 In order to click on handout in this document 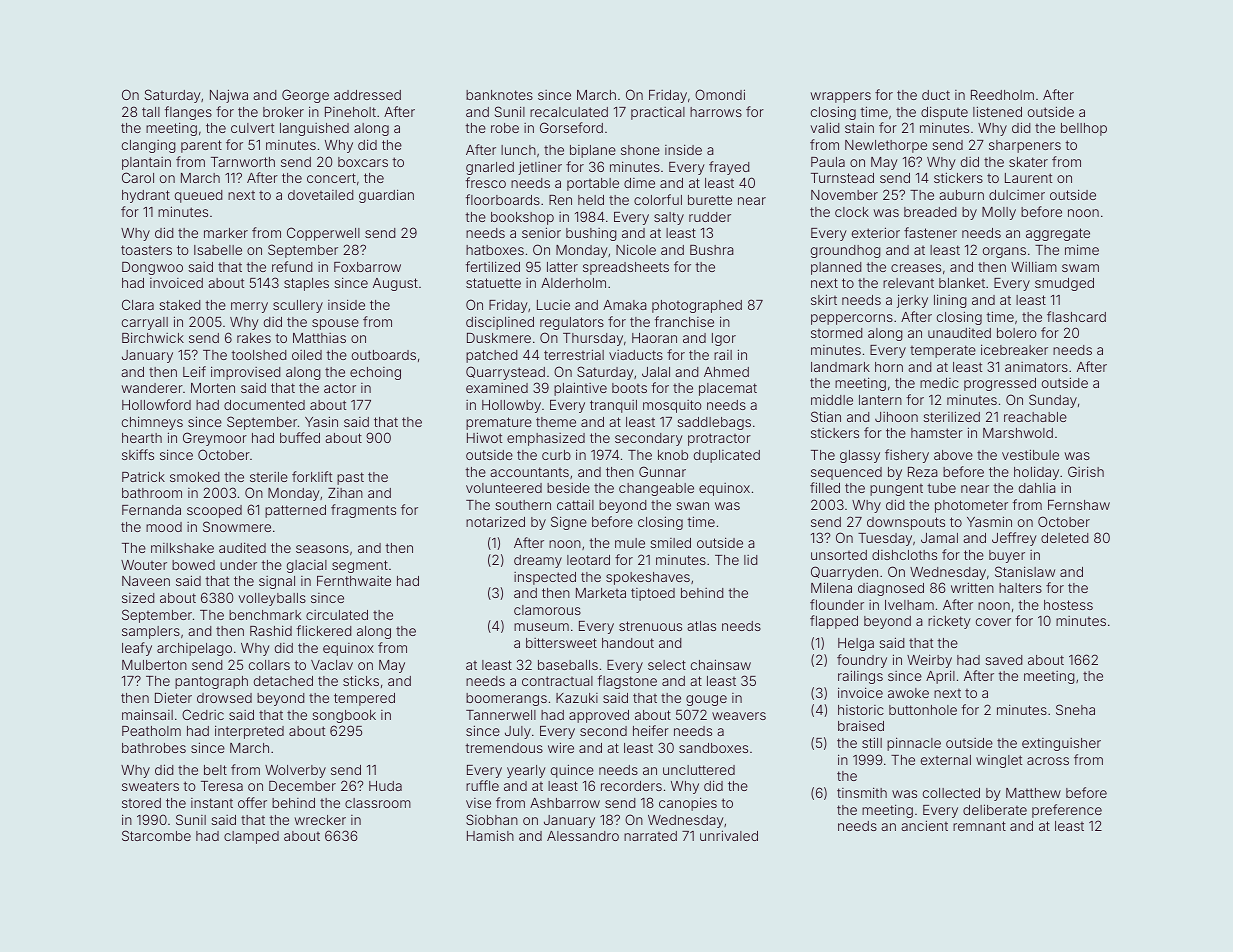, I will do `click(628, 643)`.
